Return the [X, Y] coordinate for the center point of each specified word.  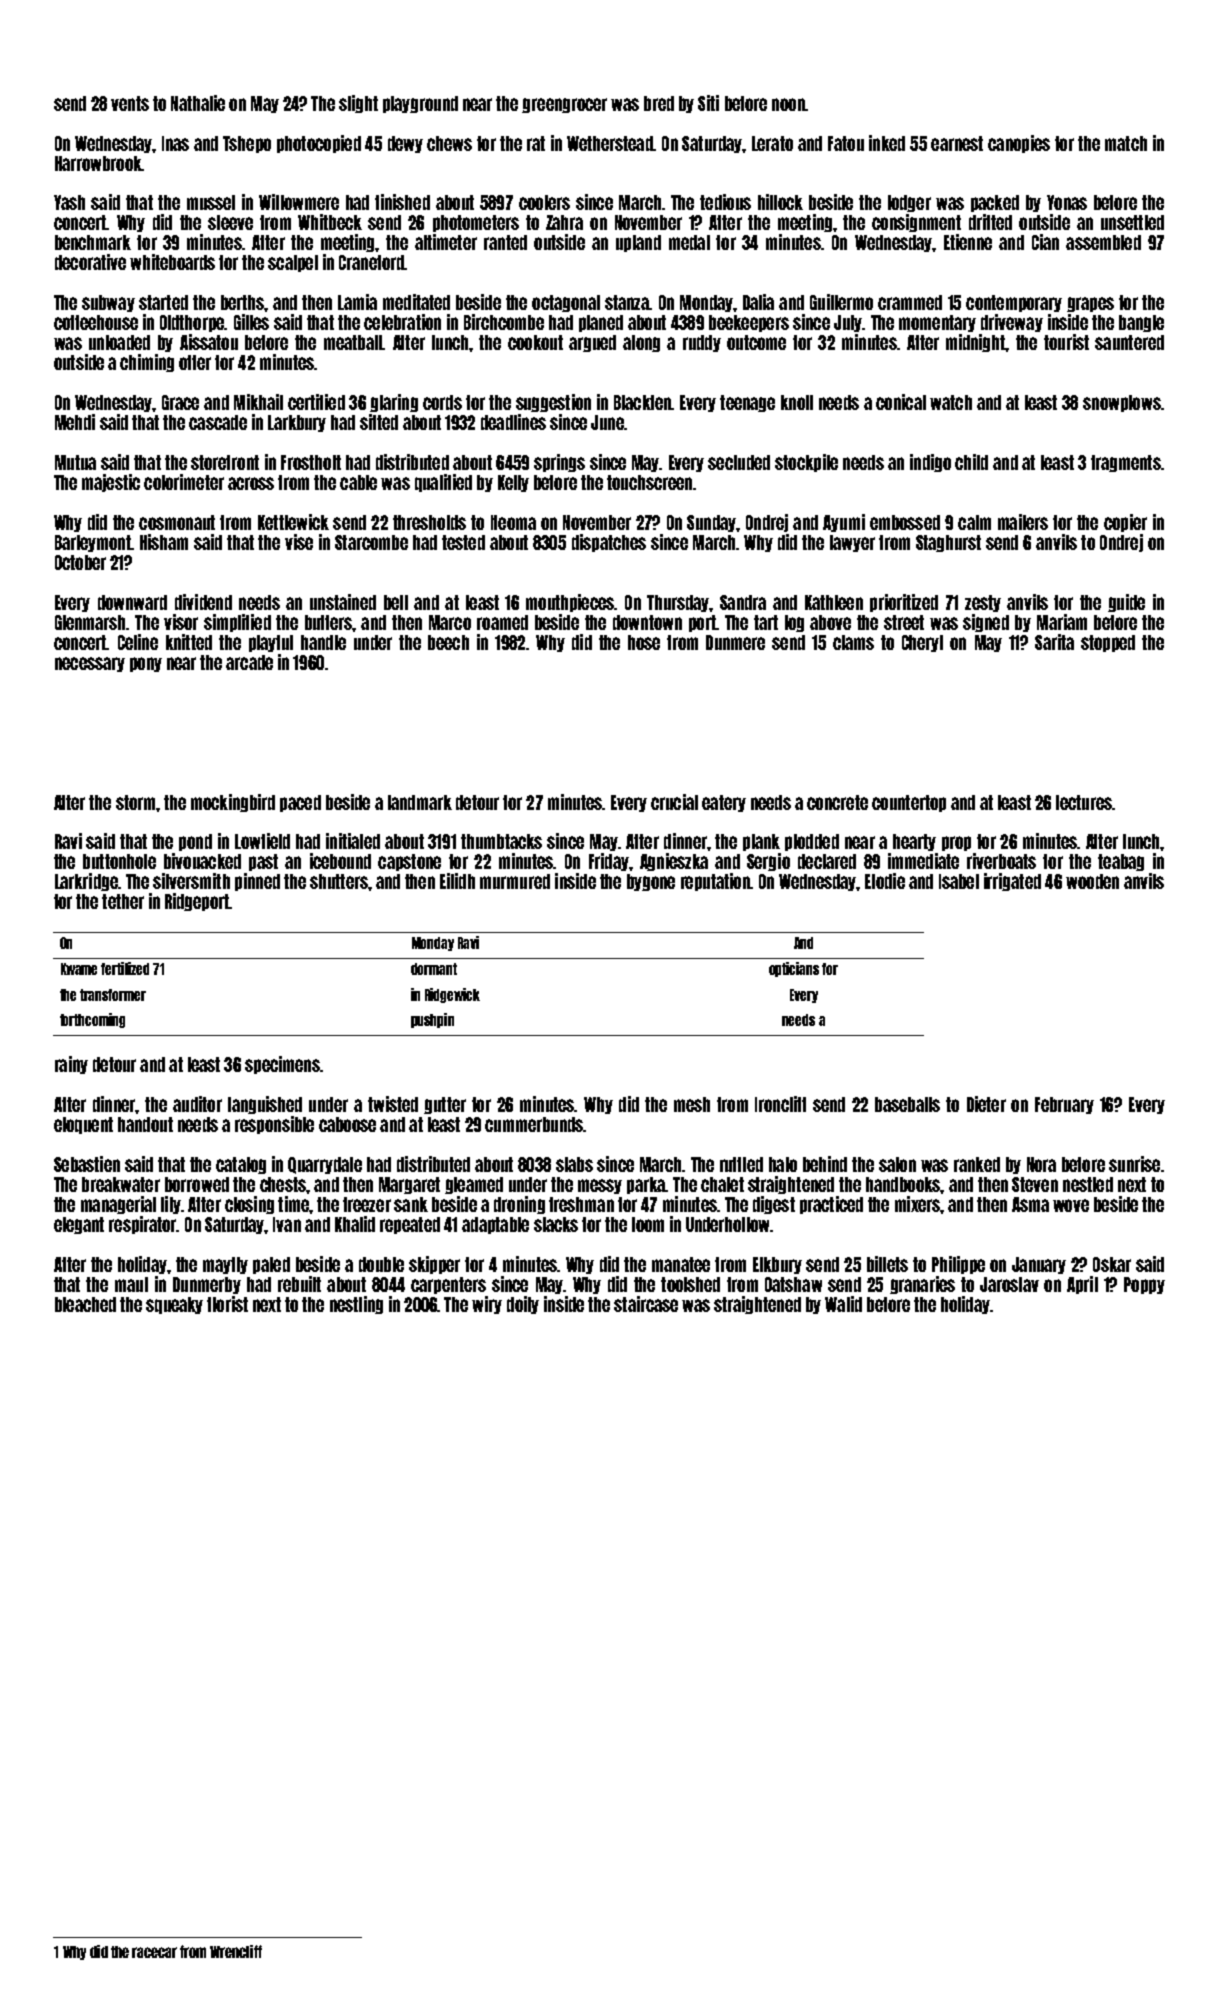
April [1082, 1285]
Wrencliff [236, 1951]
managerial [118, 1205]
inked [887, 143]
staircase [646, 1304]
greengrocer [564, 105]
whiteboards [172, 262]
